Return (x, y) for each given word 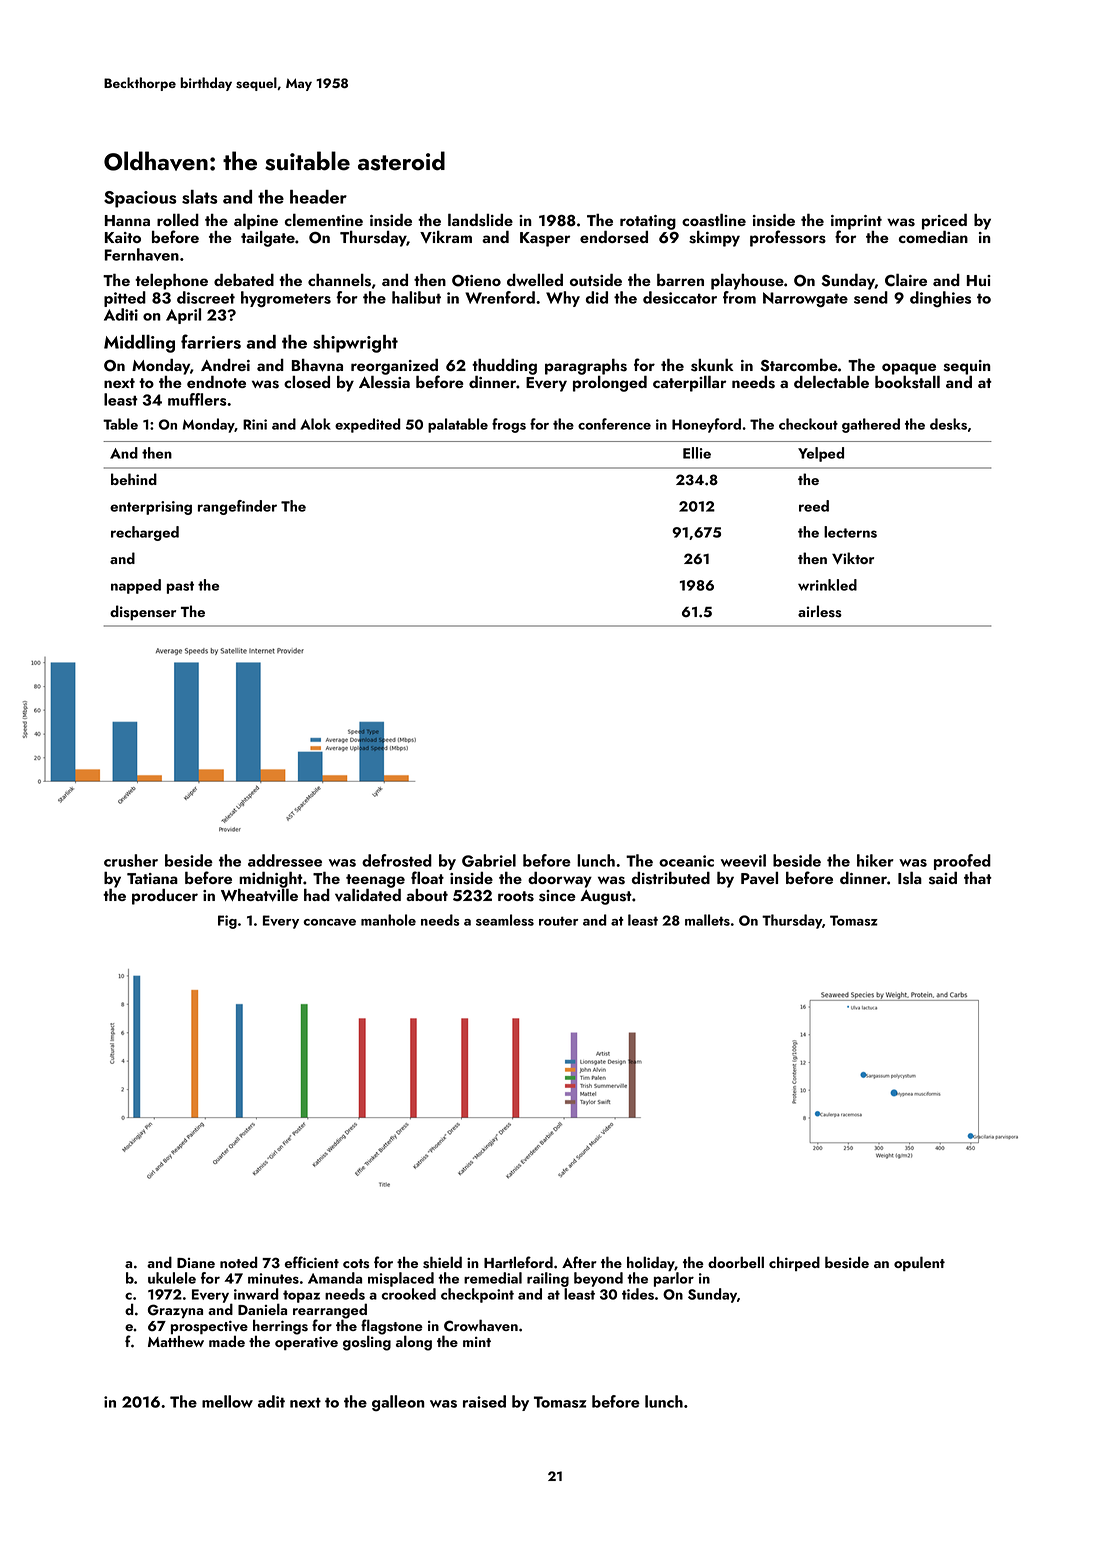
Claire (906, 280)
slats (200, 197)
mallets (707, 920)
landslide (480, 220)
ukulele (172, 1278)
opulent (919, 1263)
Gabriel (489, 860)
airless (820, 611)
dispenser (143, 613)
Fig (227, 922)
